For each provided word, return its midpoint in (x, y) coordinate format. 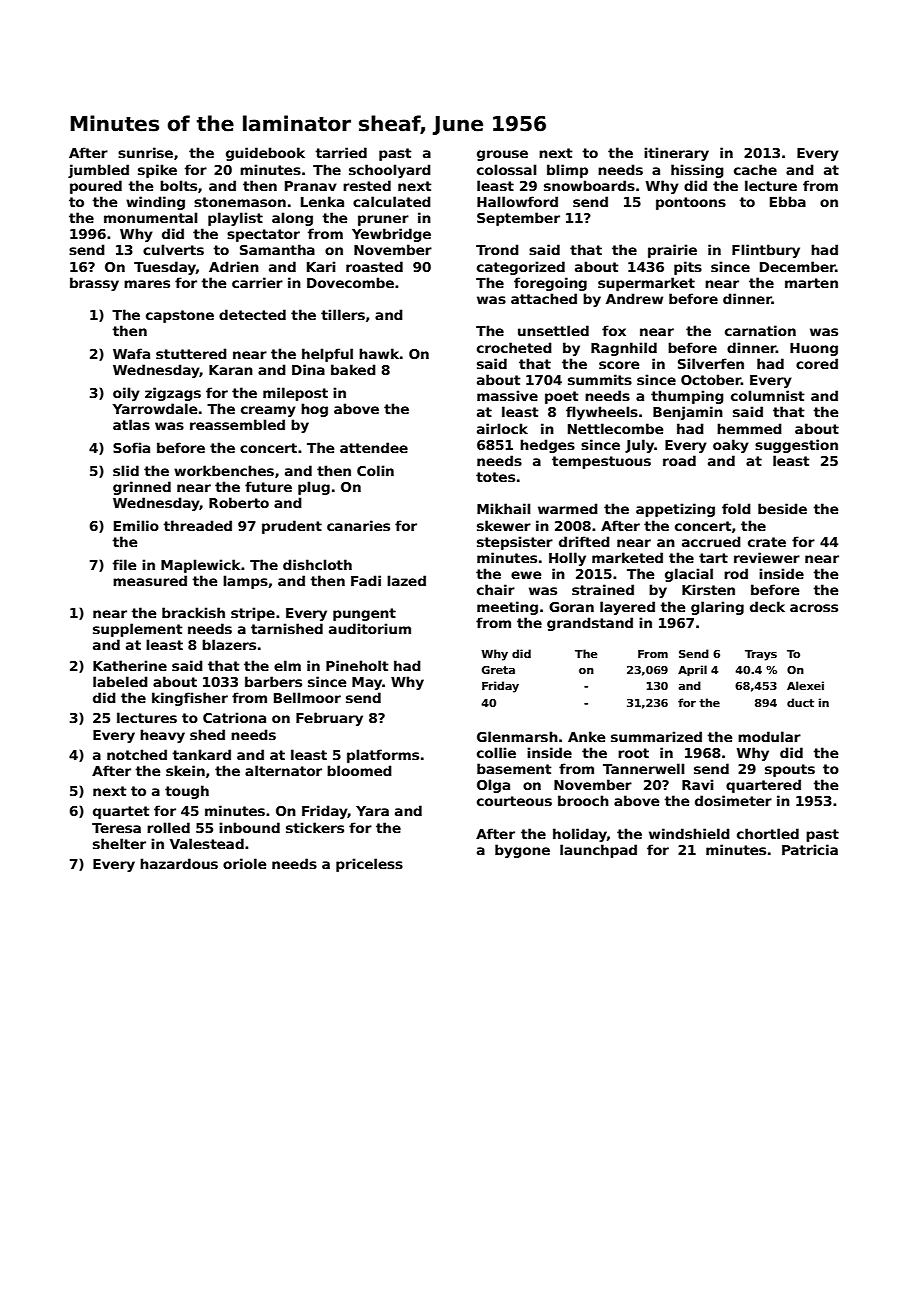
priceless (369, 865)
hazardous (179, 863)
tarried (341, 152)
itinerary (676, 154)
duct (800, 702)
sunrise (145, 152)
